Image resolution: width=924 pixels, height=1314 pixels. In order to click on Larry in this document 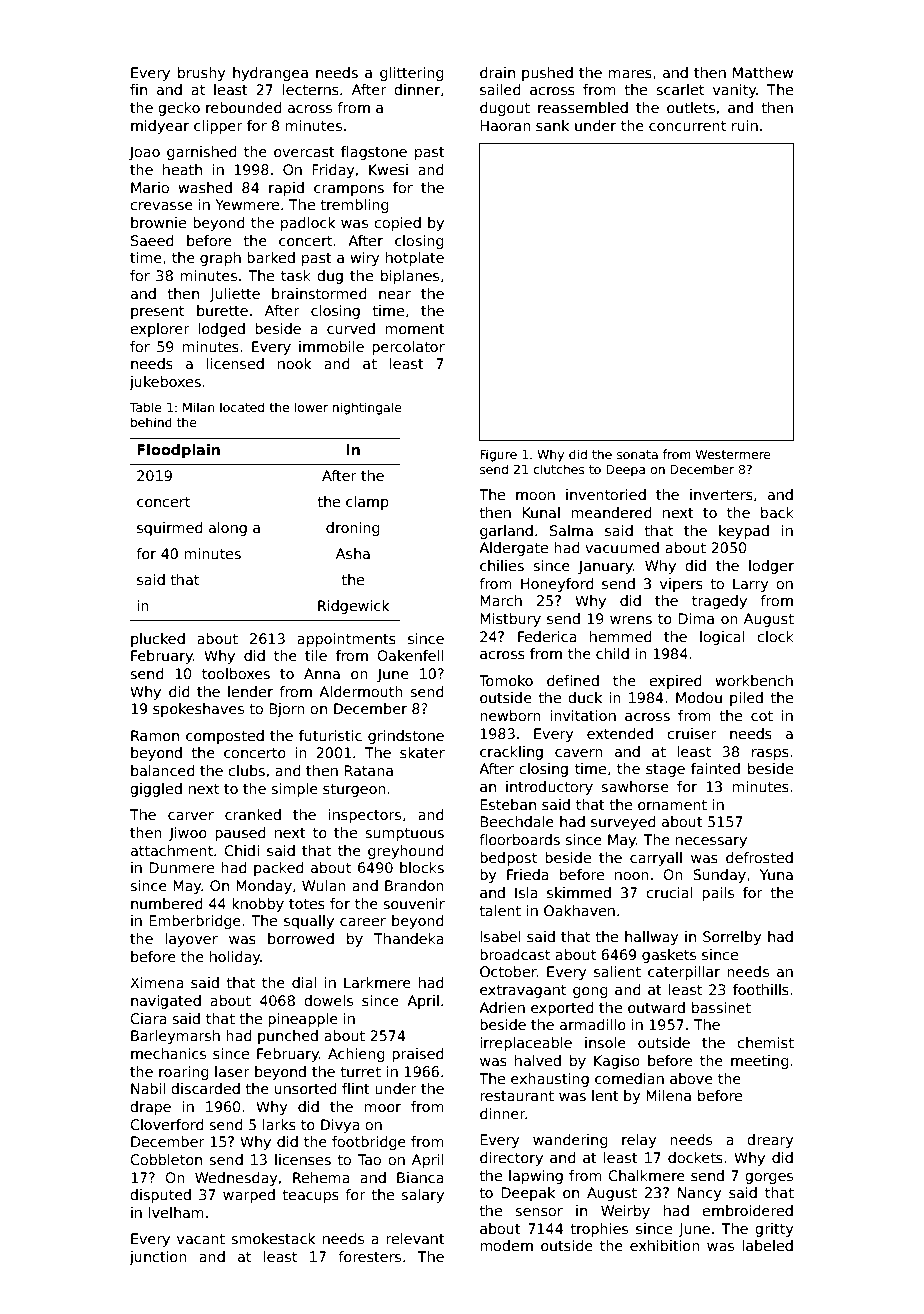, I will do `click(751, 585)`.
